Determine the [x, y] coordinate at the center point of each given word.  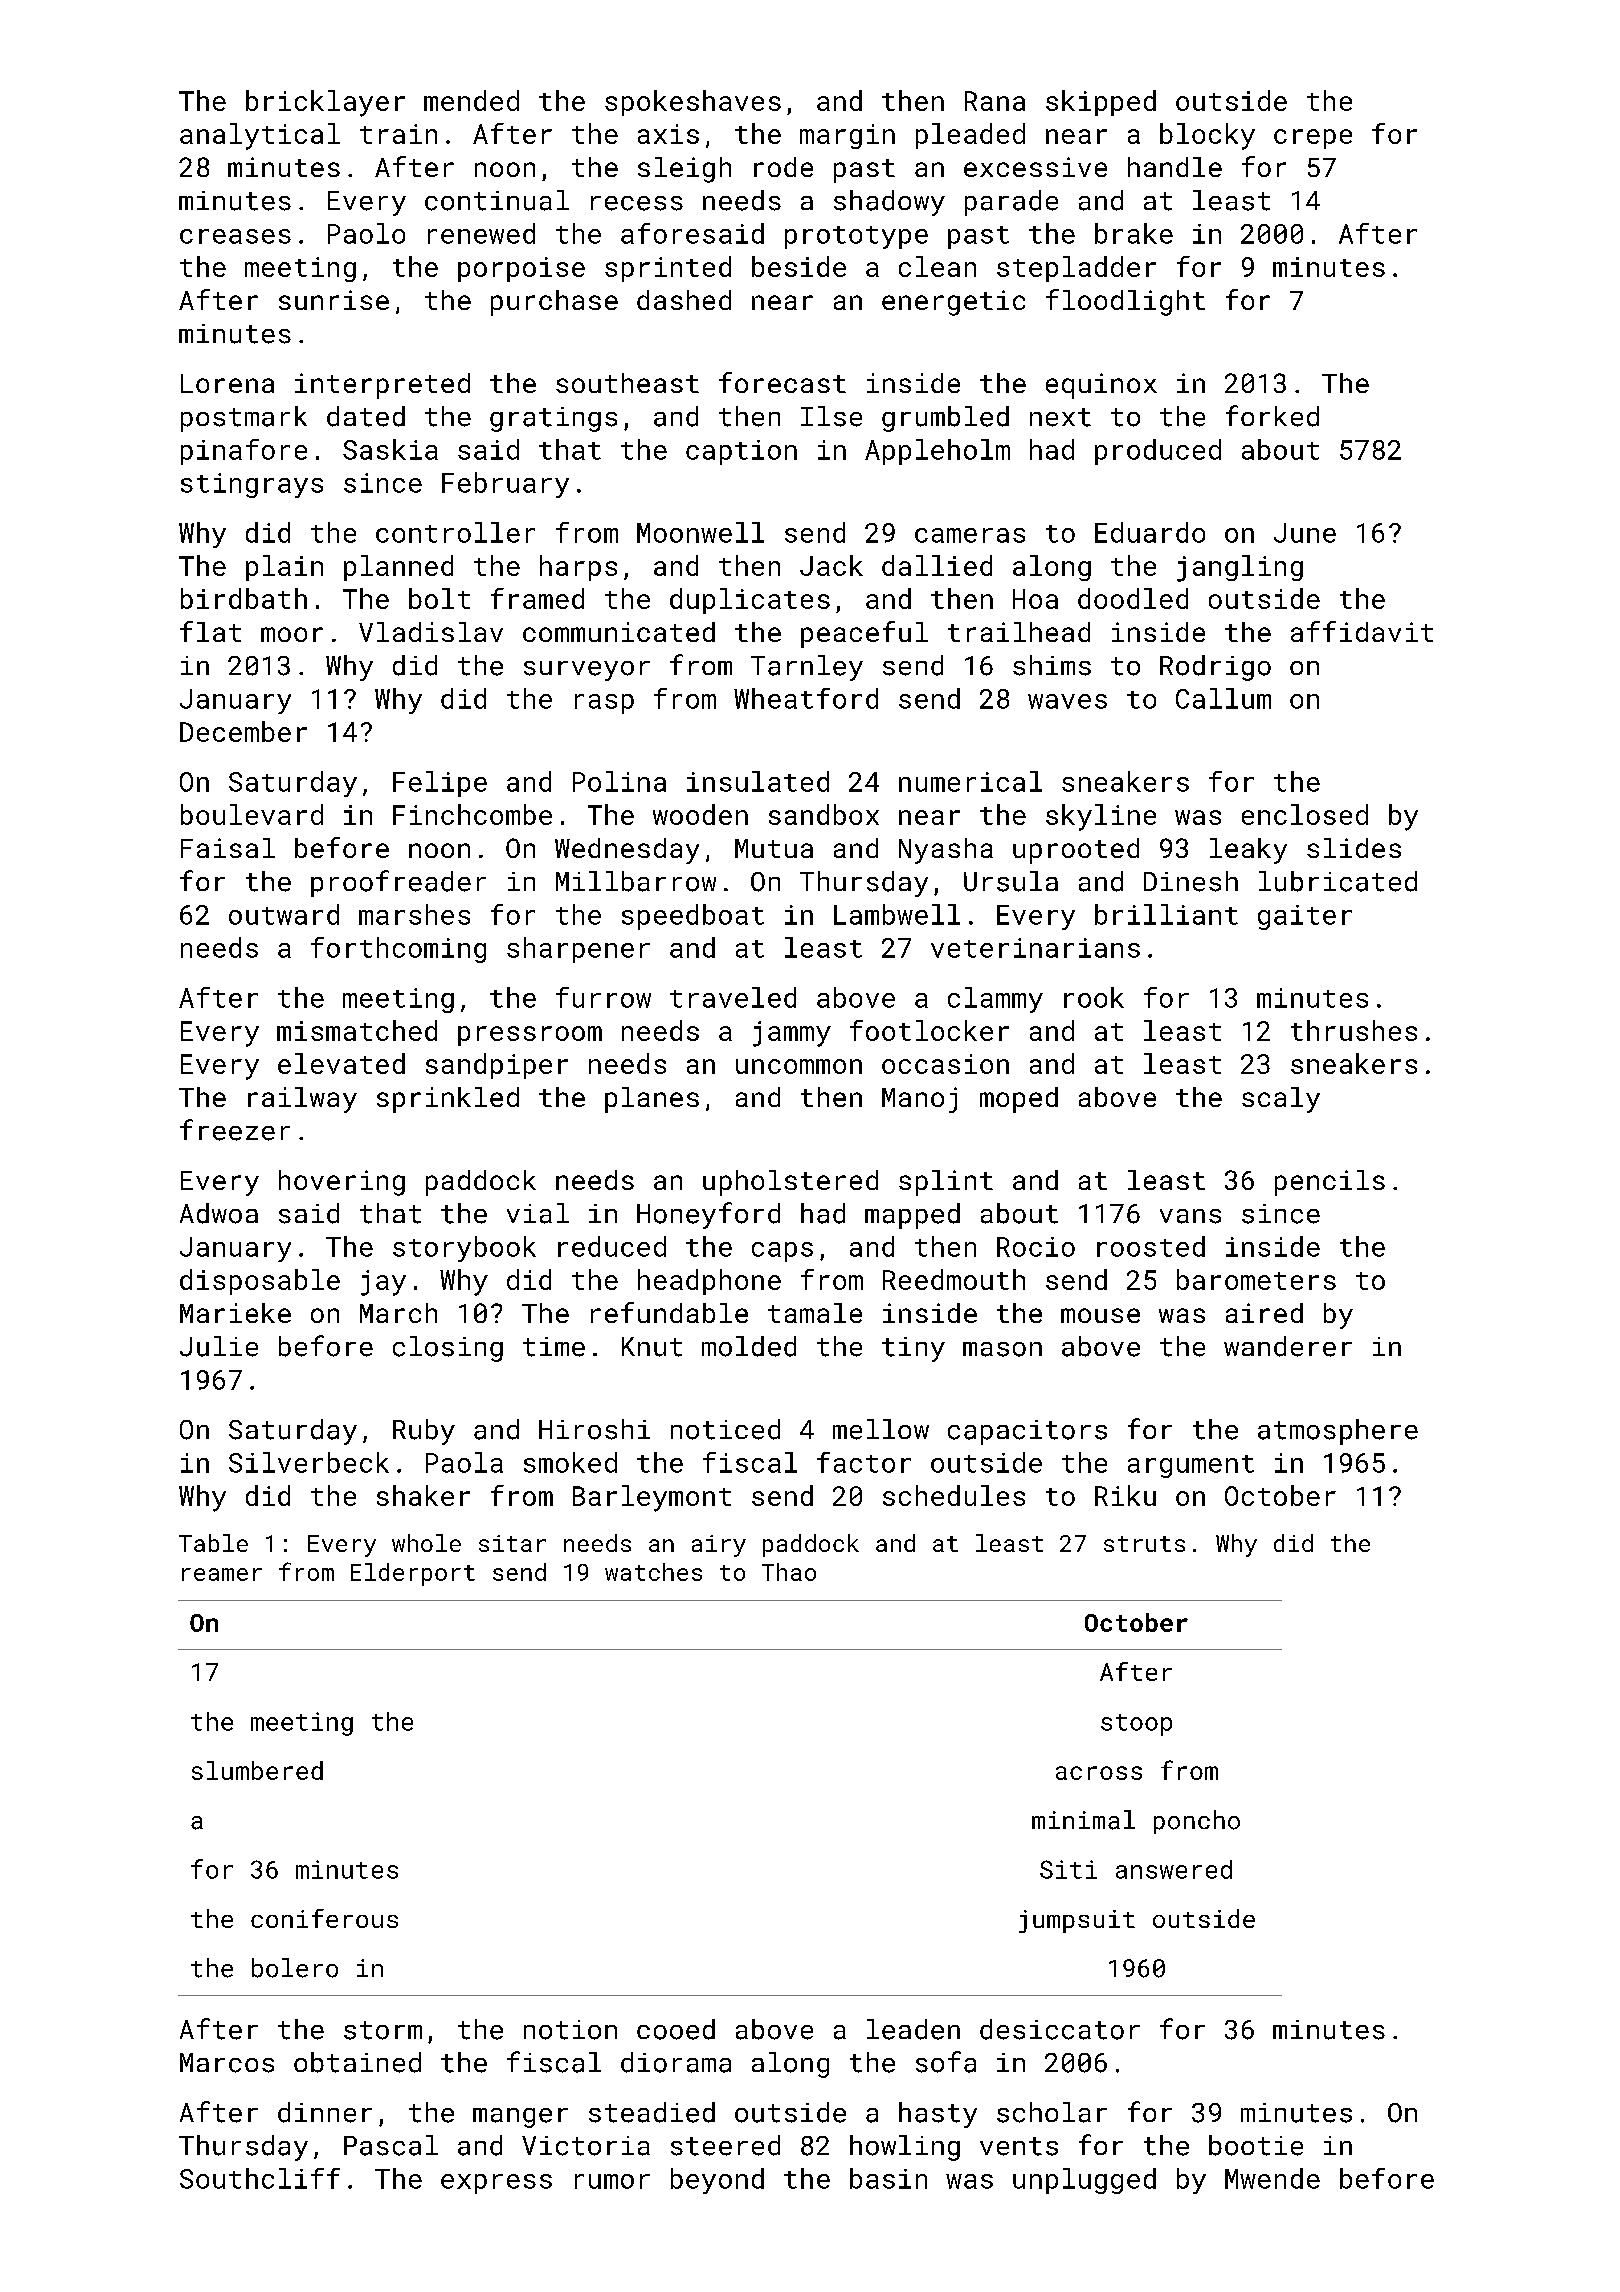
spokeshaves [693, 103]
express [496, 2184]
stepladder [1076, 269]
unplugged [1084, 2181]
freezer [235, 1130]
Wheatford [806, 698]
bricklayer [325, 103]
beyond [717, 2181]
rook [1094, 997]
